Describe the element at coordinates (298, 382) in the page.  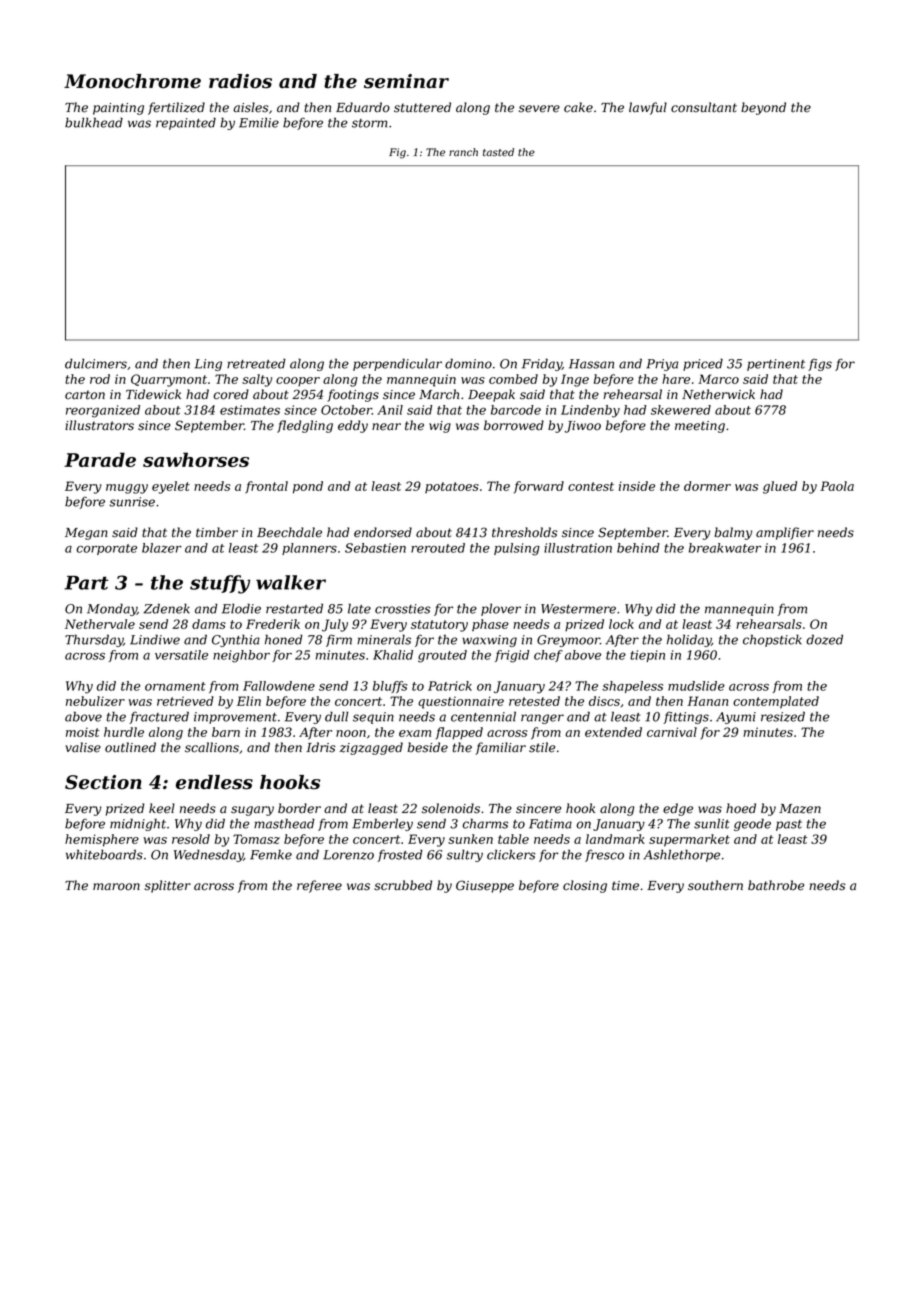
I see `cooper` at that location.
